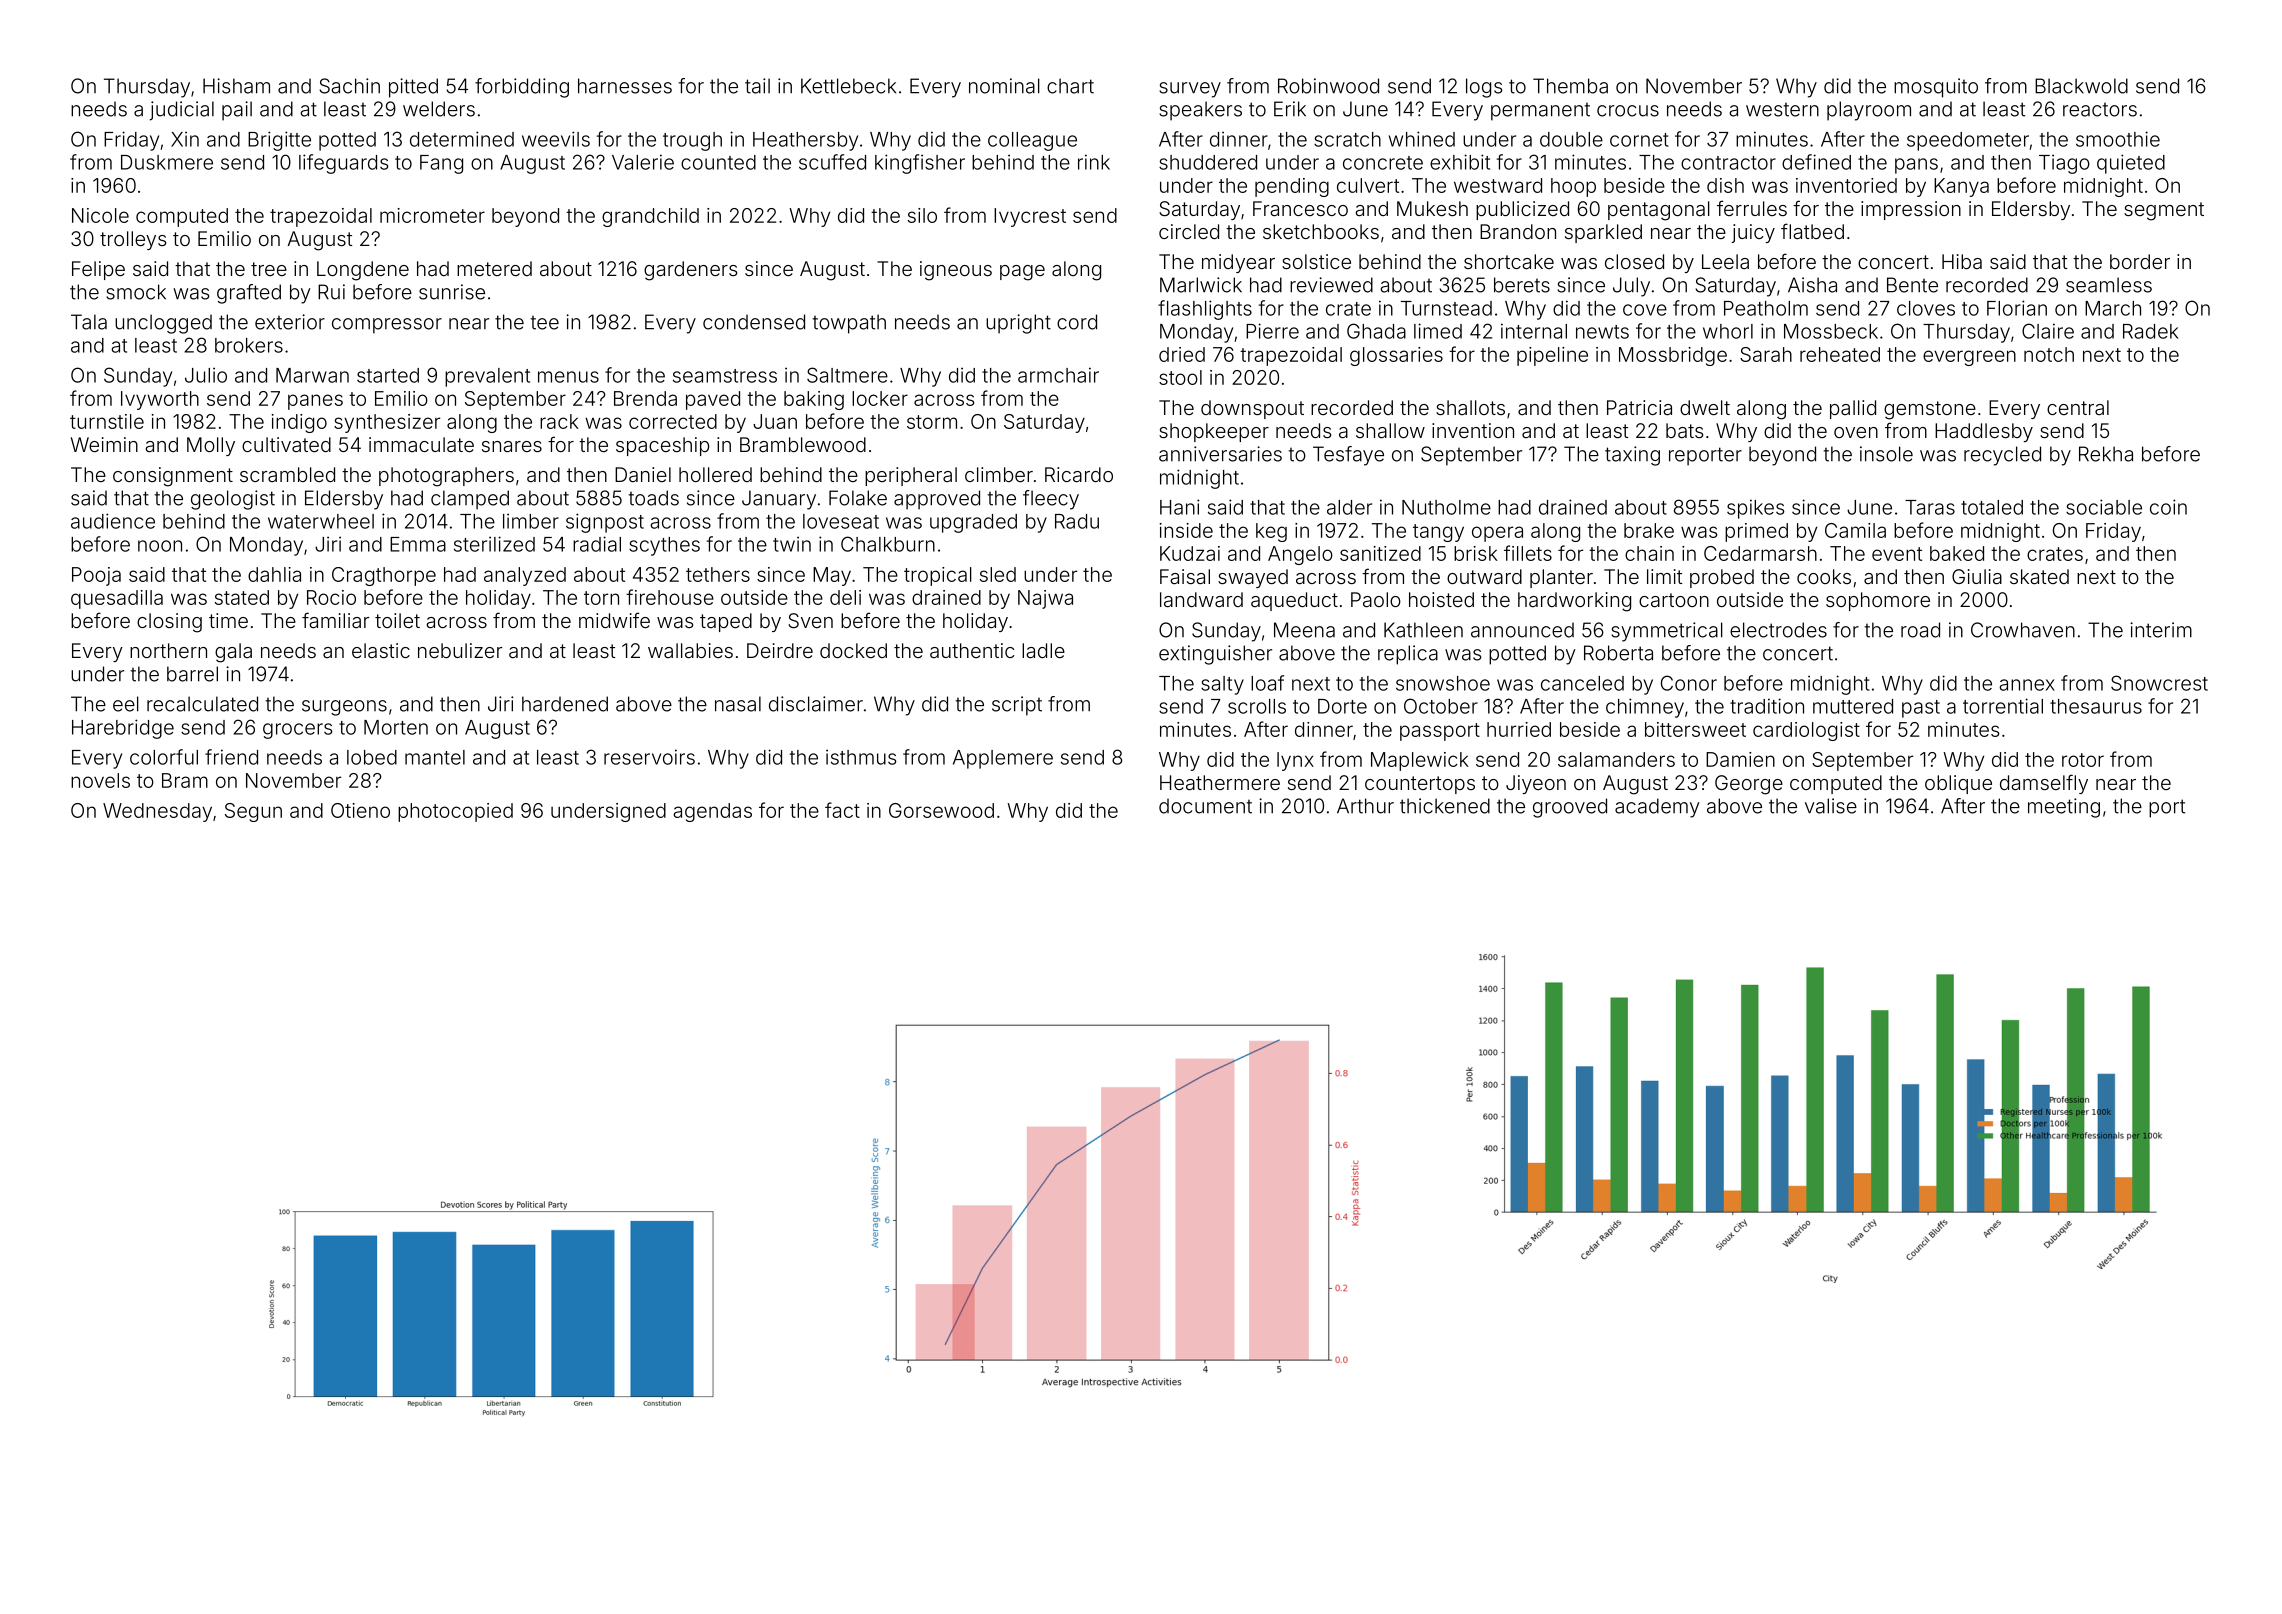 This image has height=1614, width=2282. I want to click on Brenda, so click(645, 398).
